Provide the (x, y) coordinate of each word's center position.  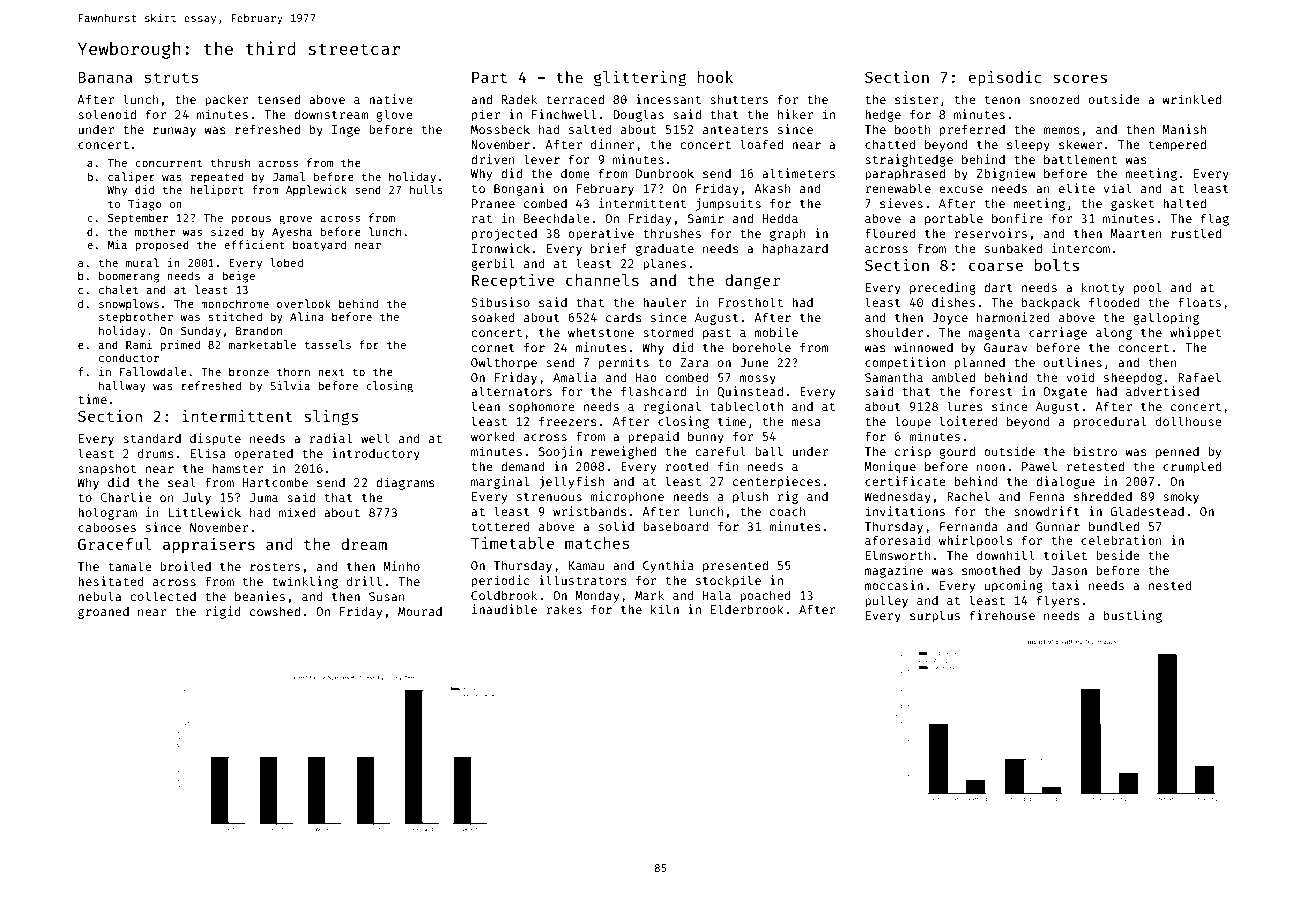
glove (394, 115)
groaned (103, 613)
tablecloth (746, 406)
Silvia (290, 385)
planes (664, 264)
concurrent (168, 163)
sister (916, 99)
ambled (953, 377)
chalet (118, 289)
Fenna (1047, 496)
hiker (795, 114)
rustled (1196, 233)
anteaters (735, 130)
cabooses (107, 527)
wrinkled (1191, 99)
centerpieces (776, 482)
